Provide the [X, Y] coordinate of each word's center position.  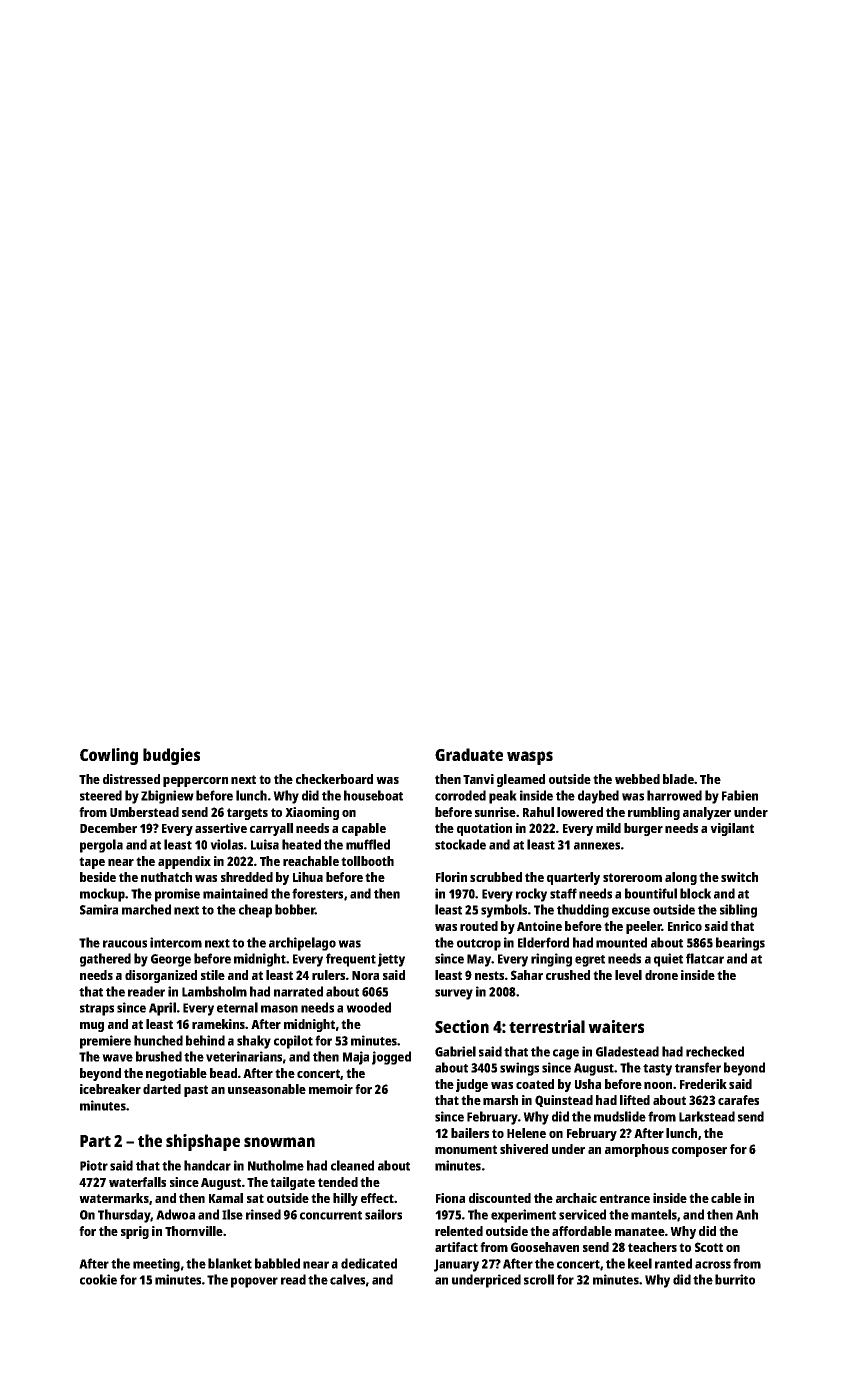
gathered [105, 960]
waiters [616, 1026]
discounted [500, 1198]
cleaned [352, 1165]
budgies [171, 756]
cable [726, 1198]
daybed [598, 797]
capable [364, 829]
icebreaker [110, 1089]
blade [678, 779]
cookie [98, 1279]
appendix [184, 862]
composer [699, 1152]
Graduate [469, 754]
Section [462, 1026]
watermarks [114, 1198]
